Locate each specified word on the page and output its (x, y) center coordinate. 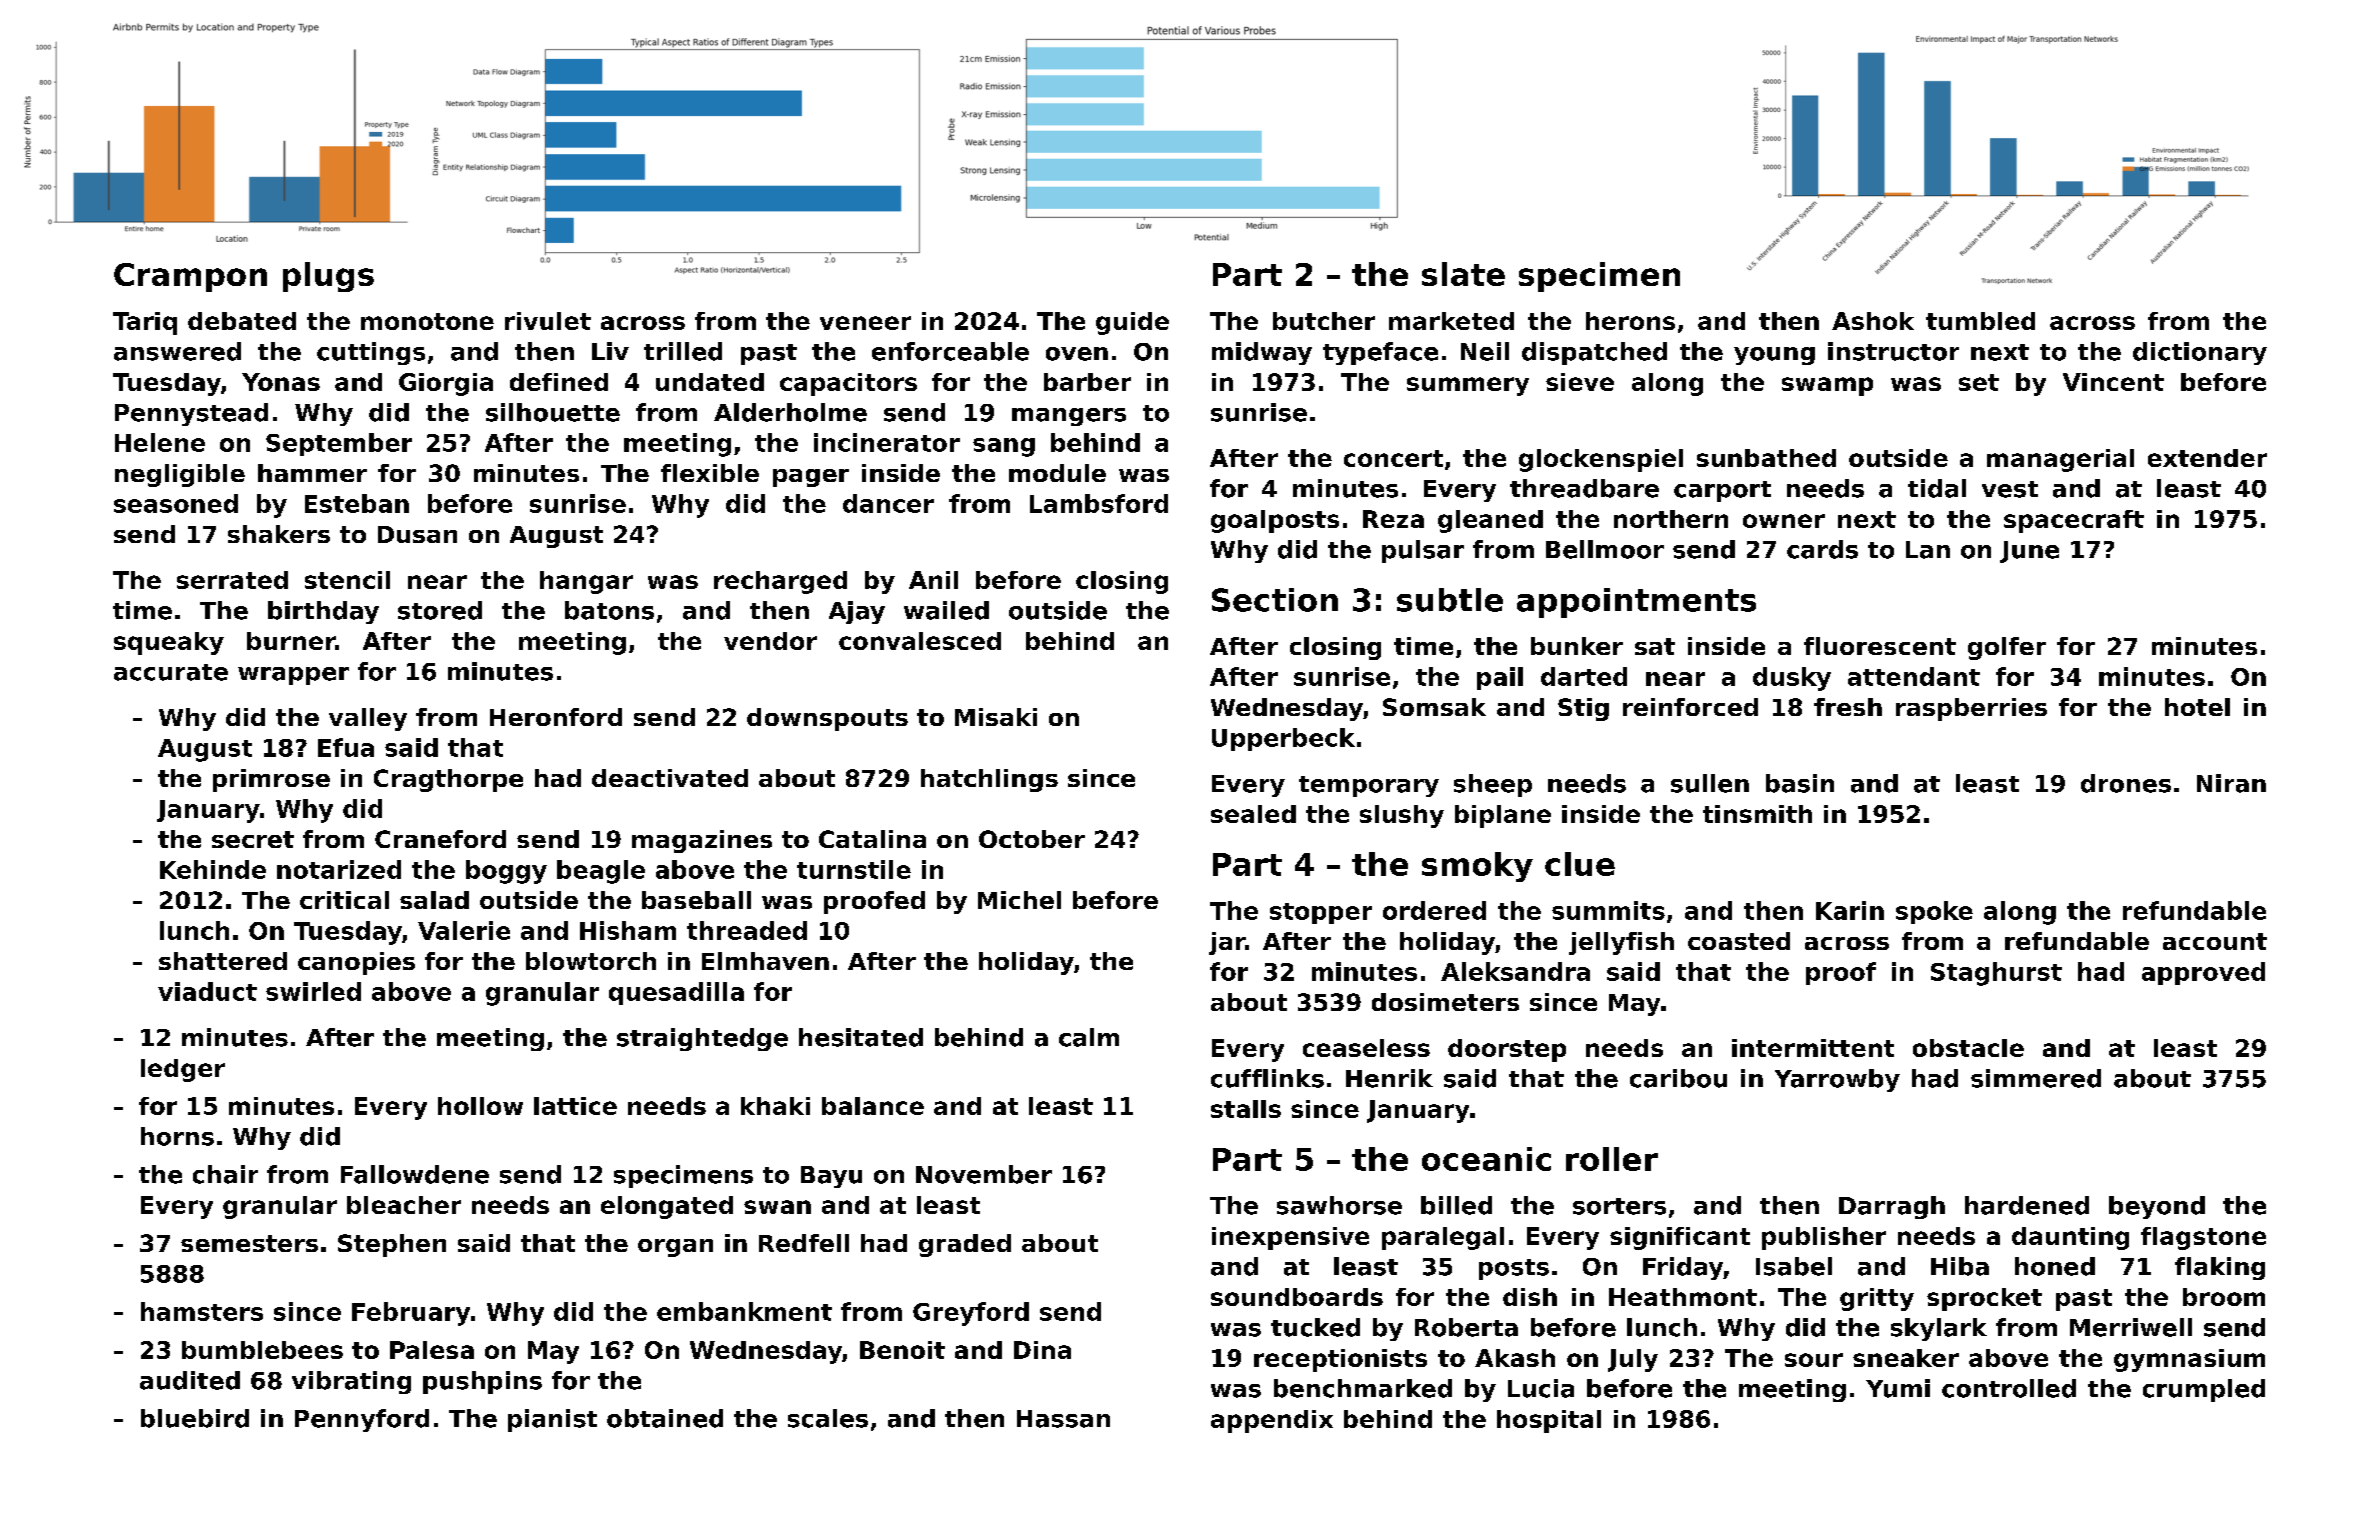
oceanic (1486, 1159)
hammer (312, 473)
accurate (171, 672)
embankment (744, 1311)
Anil (933, 580)
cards (1822, 549)
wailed (946, 610)
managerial (2060, 460)
